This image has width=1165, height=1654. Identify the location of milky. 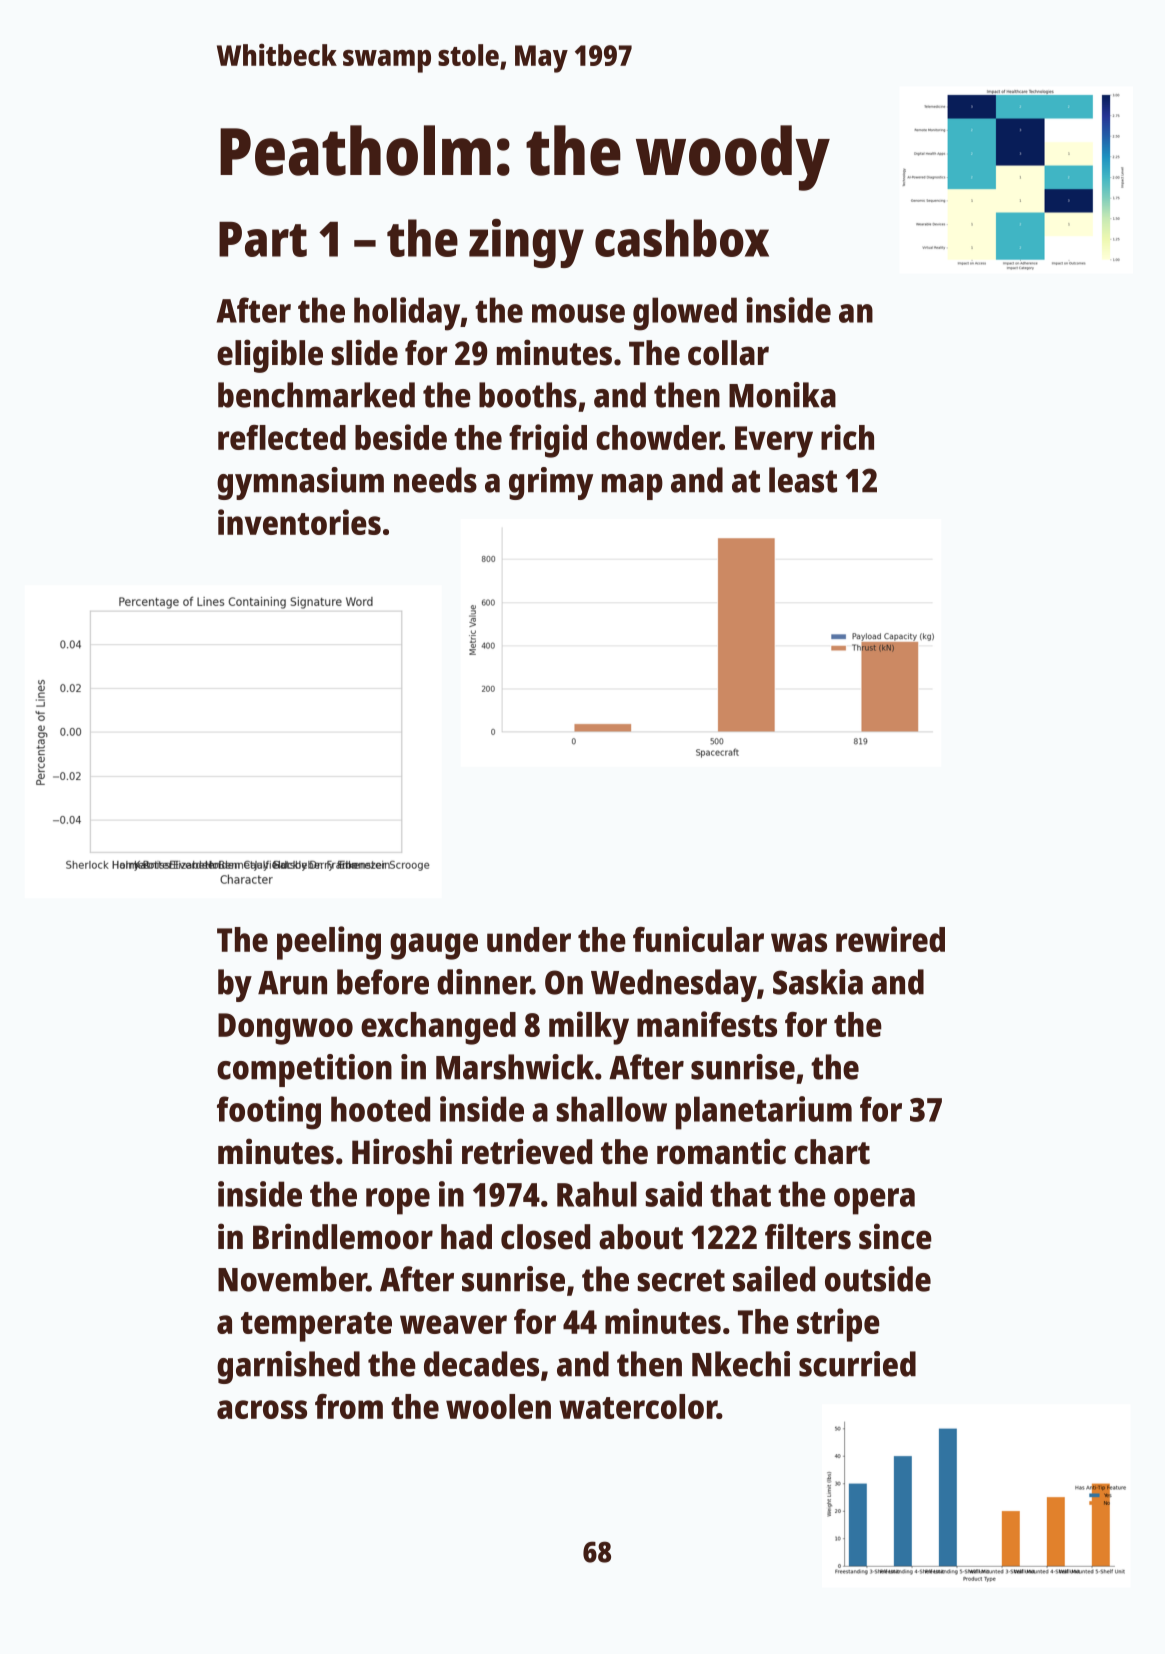
(589, 1028).
